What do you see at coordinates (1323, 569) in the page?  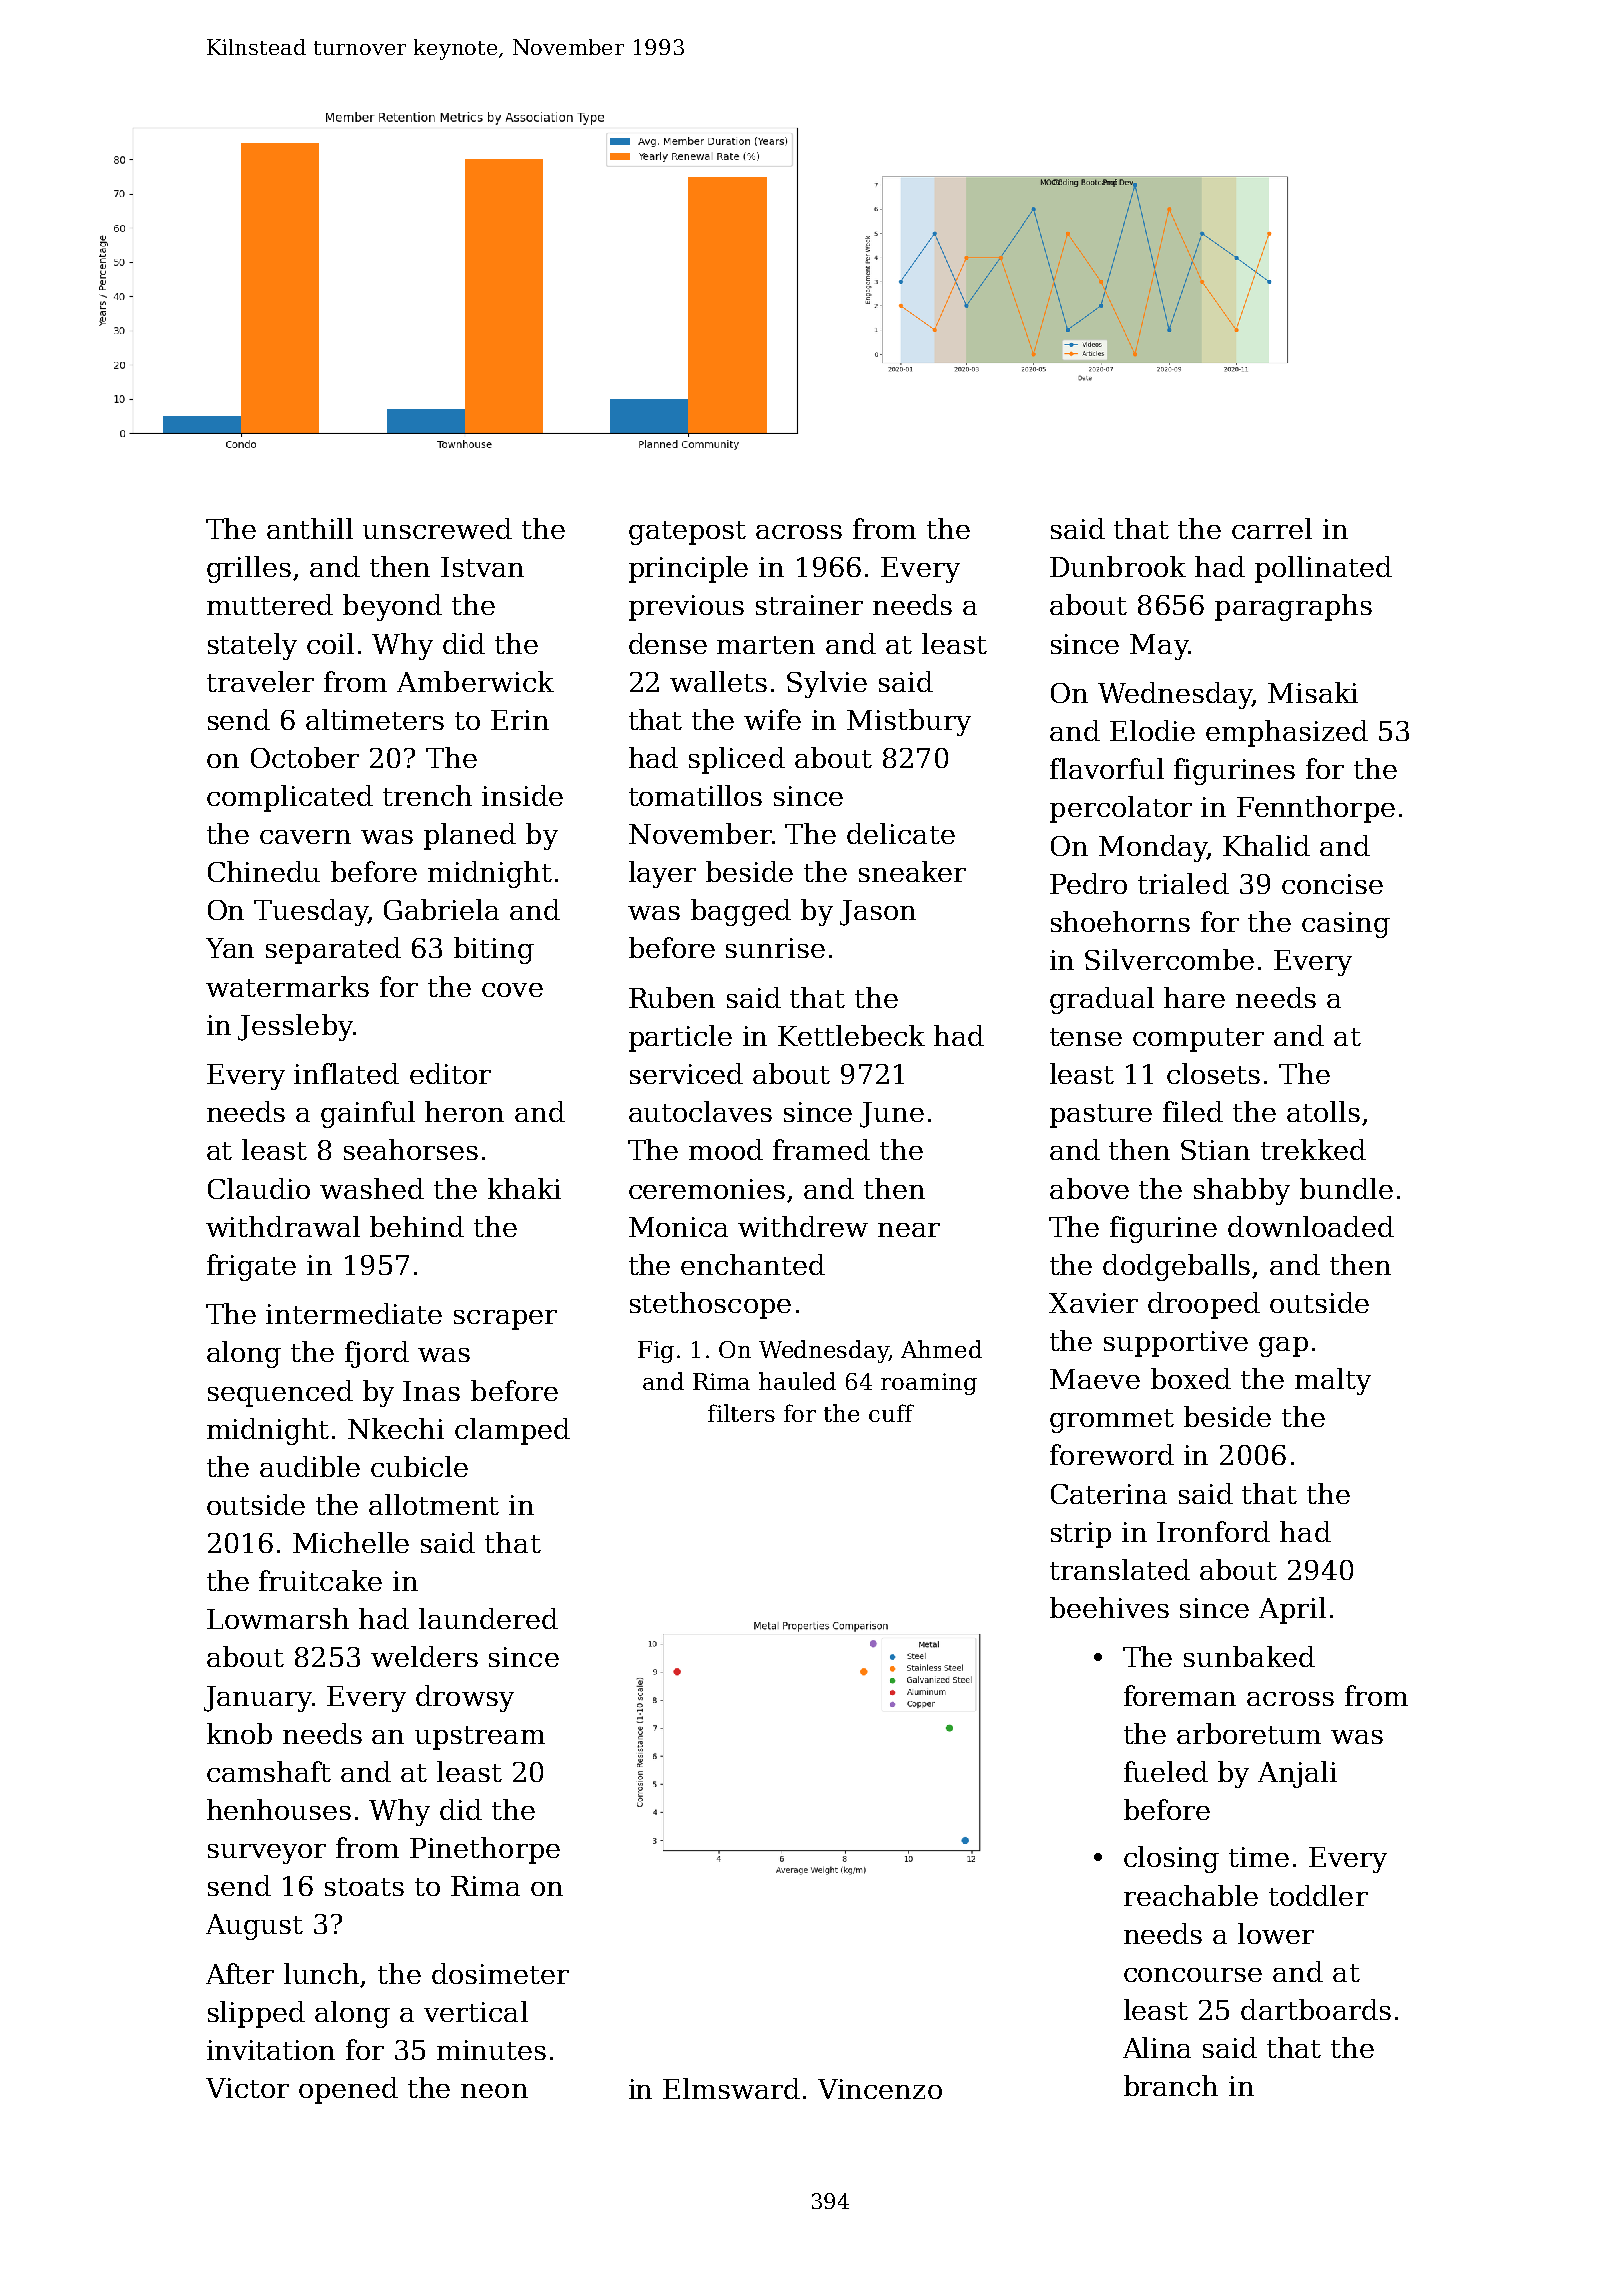 I see `pollinated` at bounding box center [1323, 569].
